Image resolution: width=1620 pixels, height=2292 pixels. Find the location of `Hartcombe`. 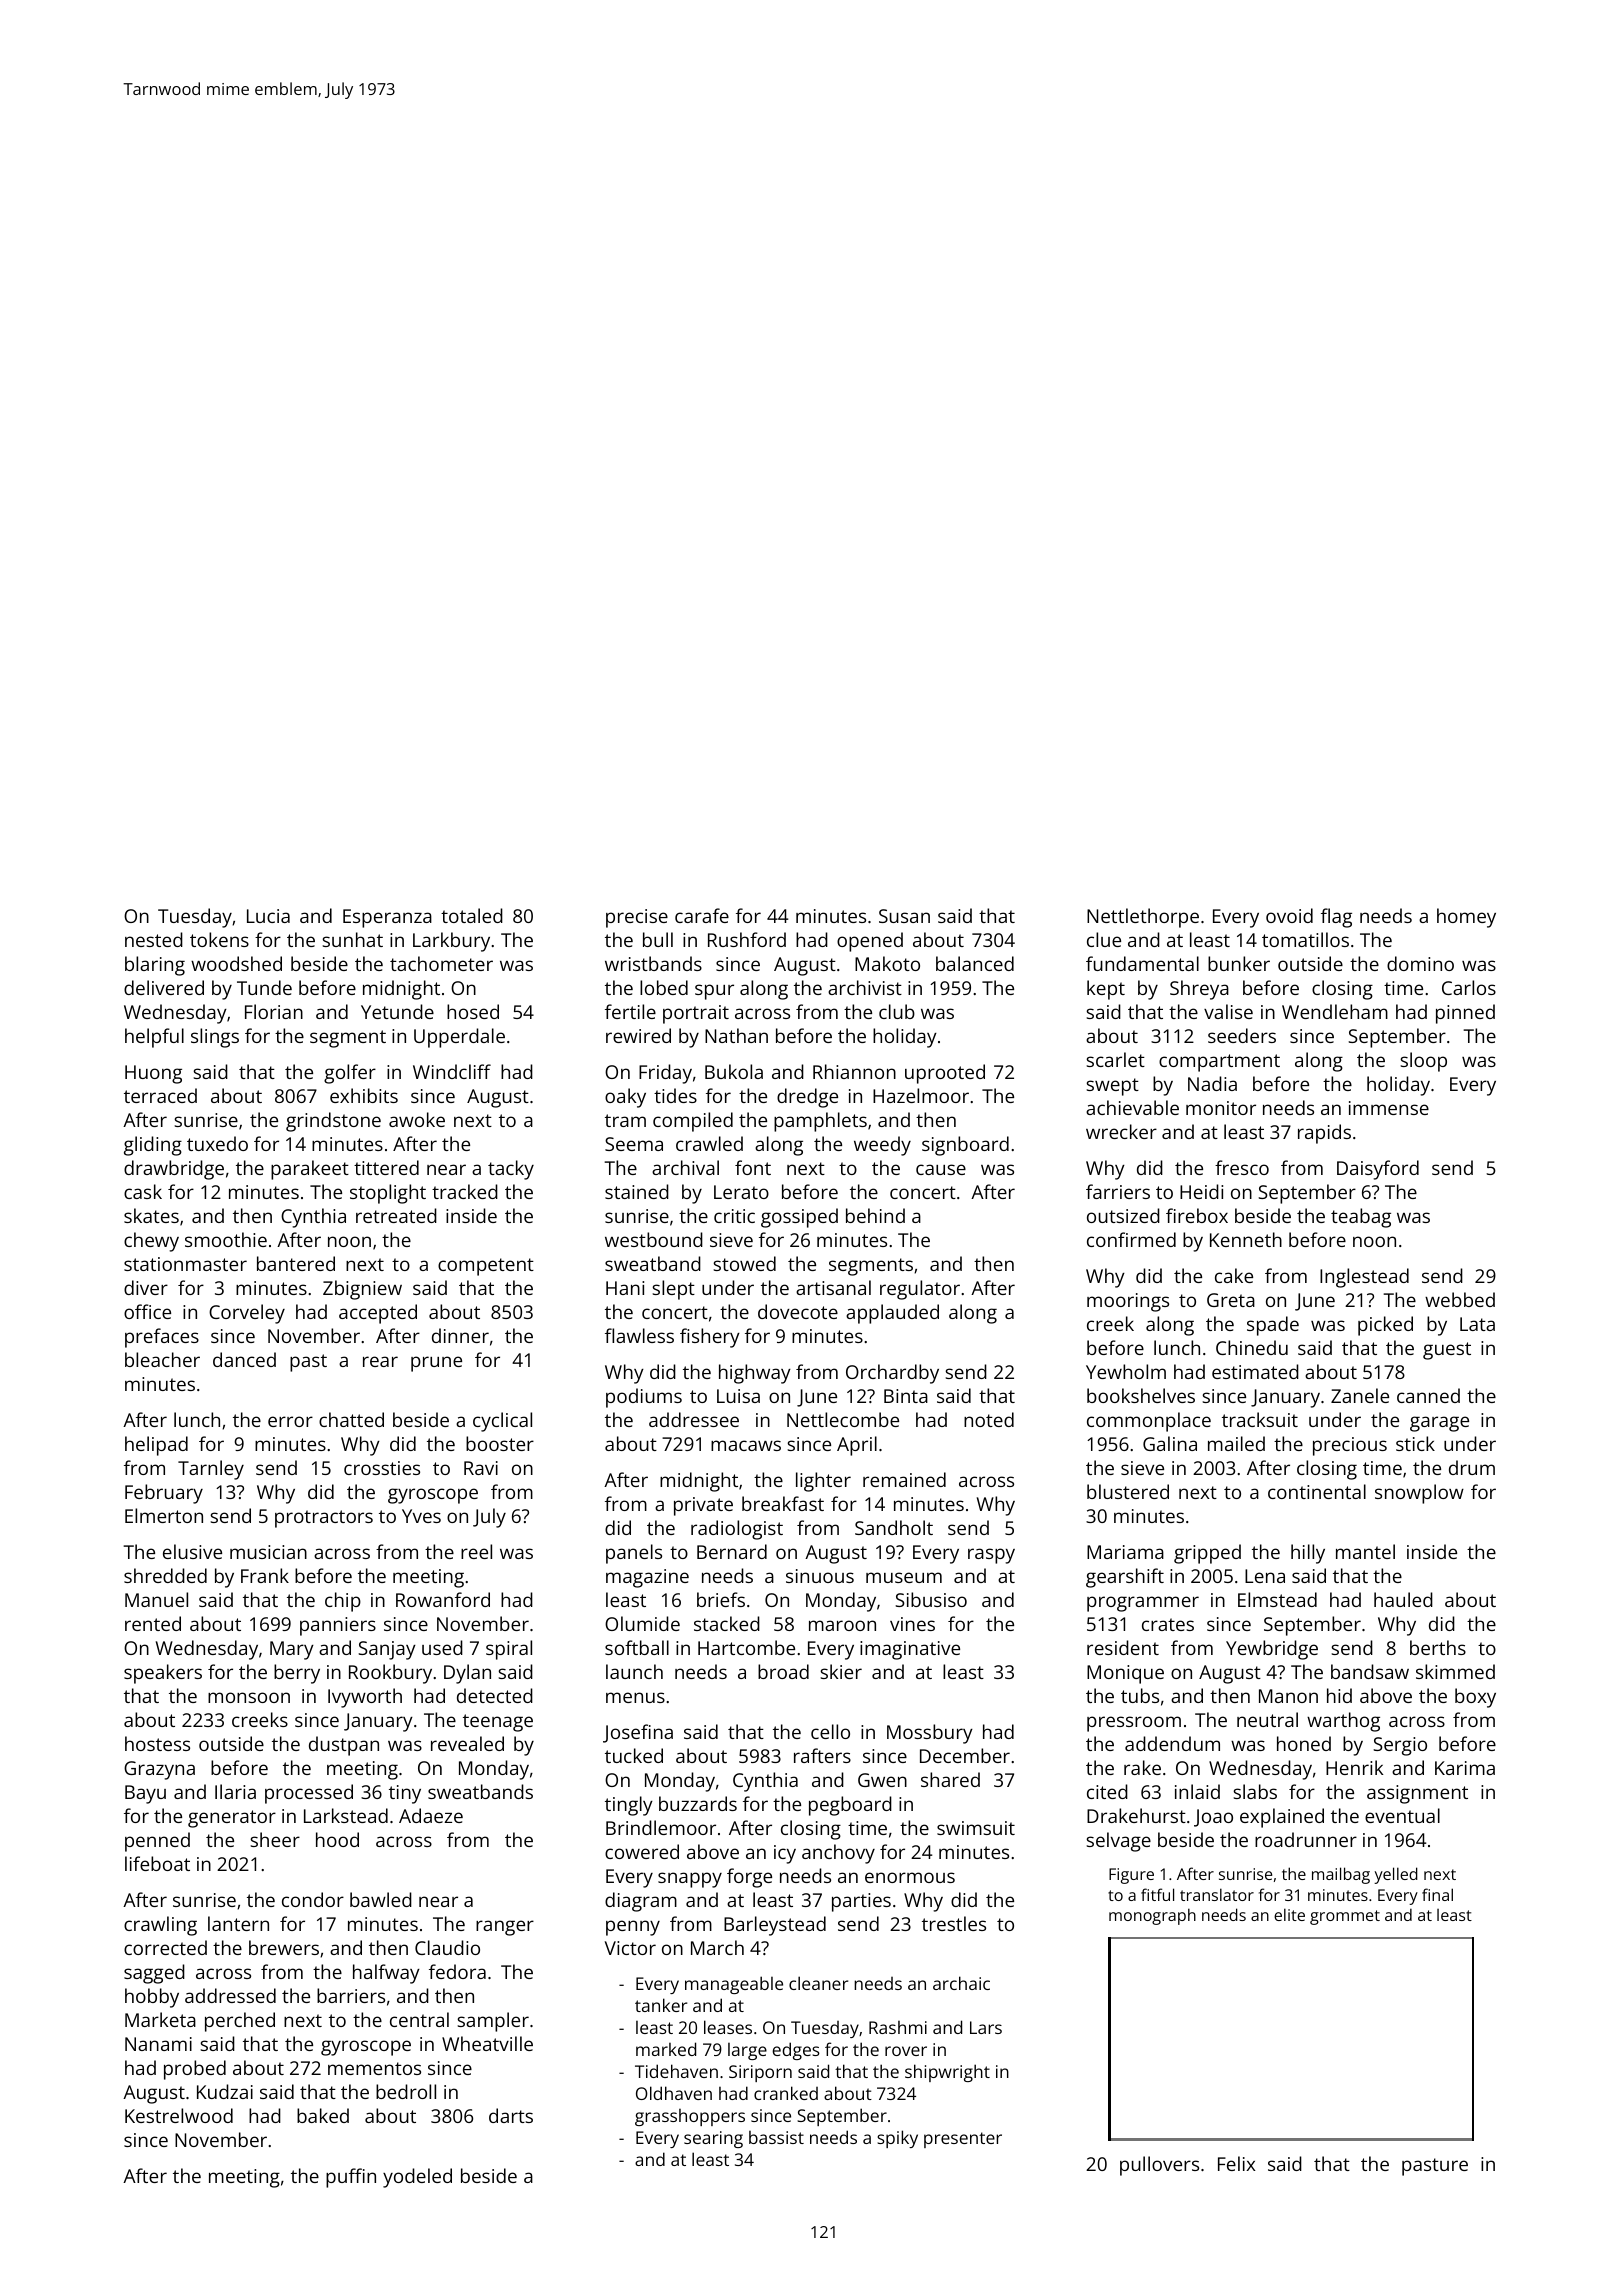

Hartcombe is located at coordinates (746, 1647).
